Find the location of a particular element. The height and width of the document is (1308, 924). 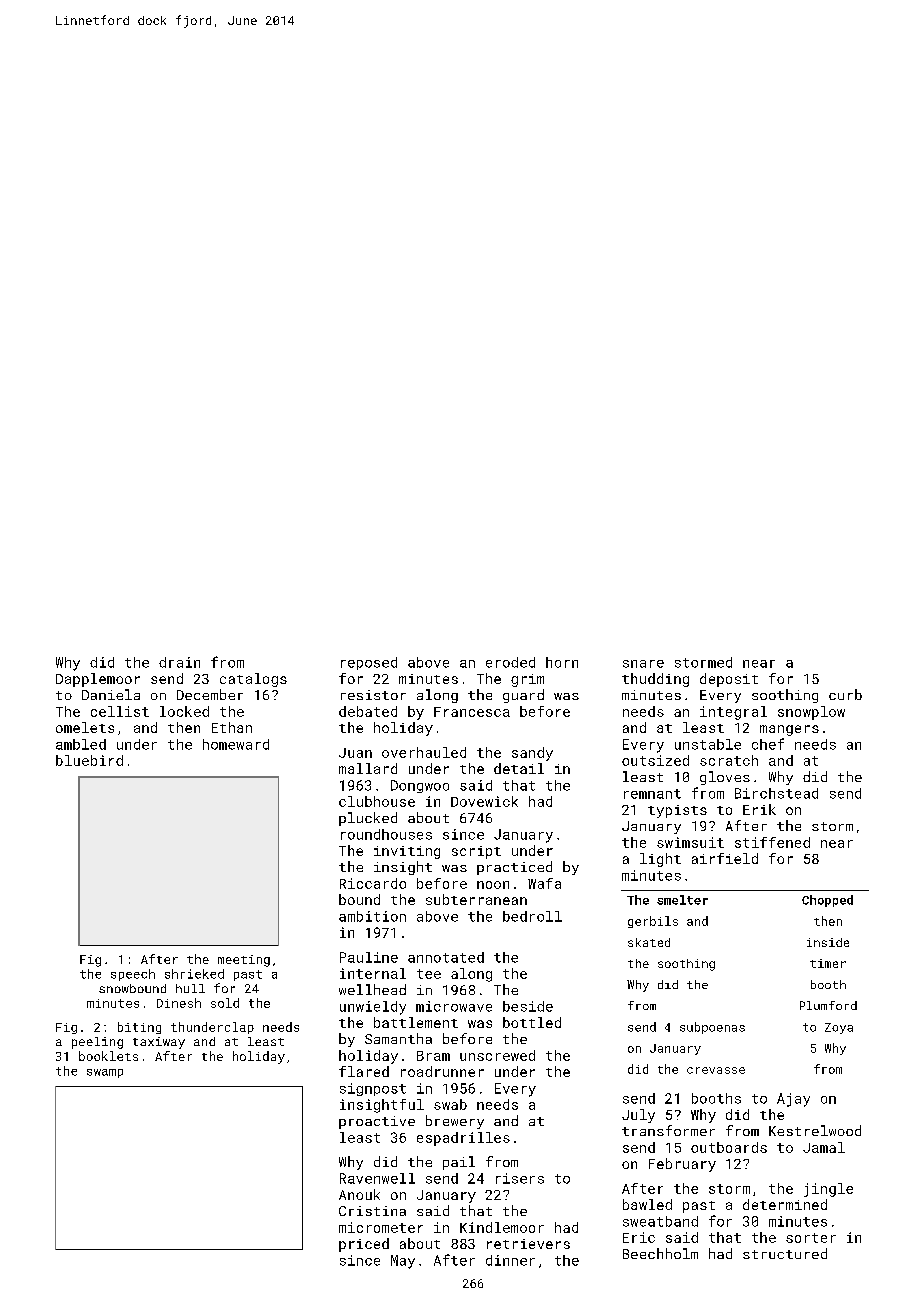

May is located at coordinates (403, 1262).
